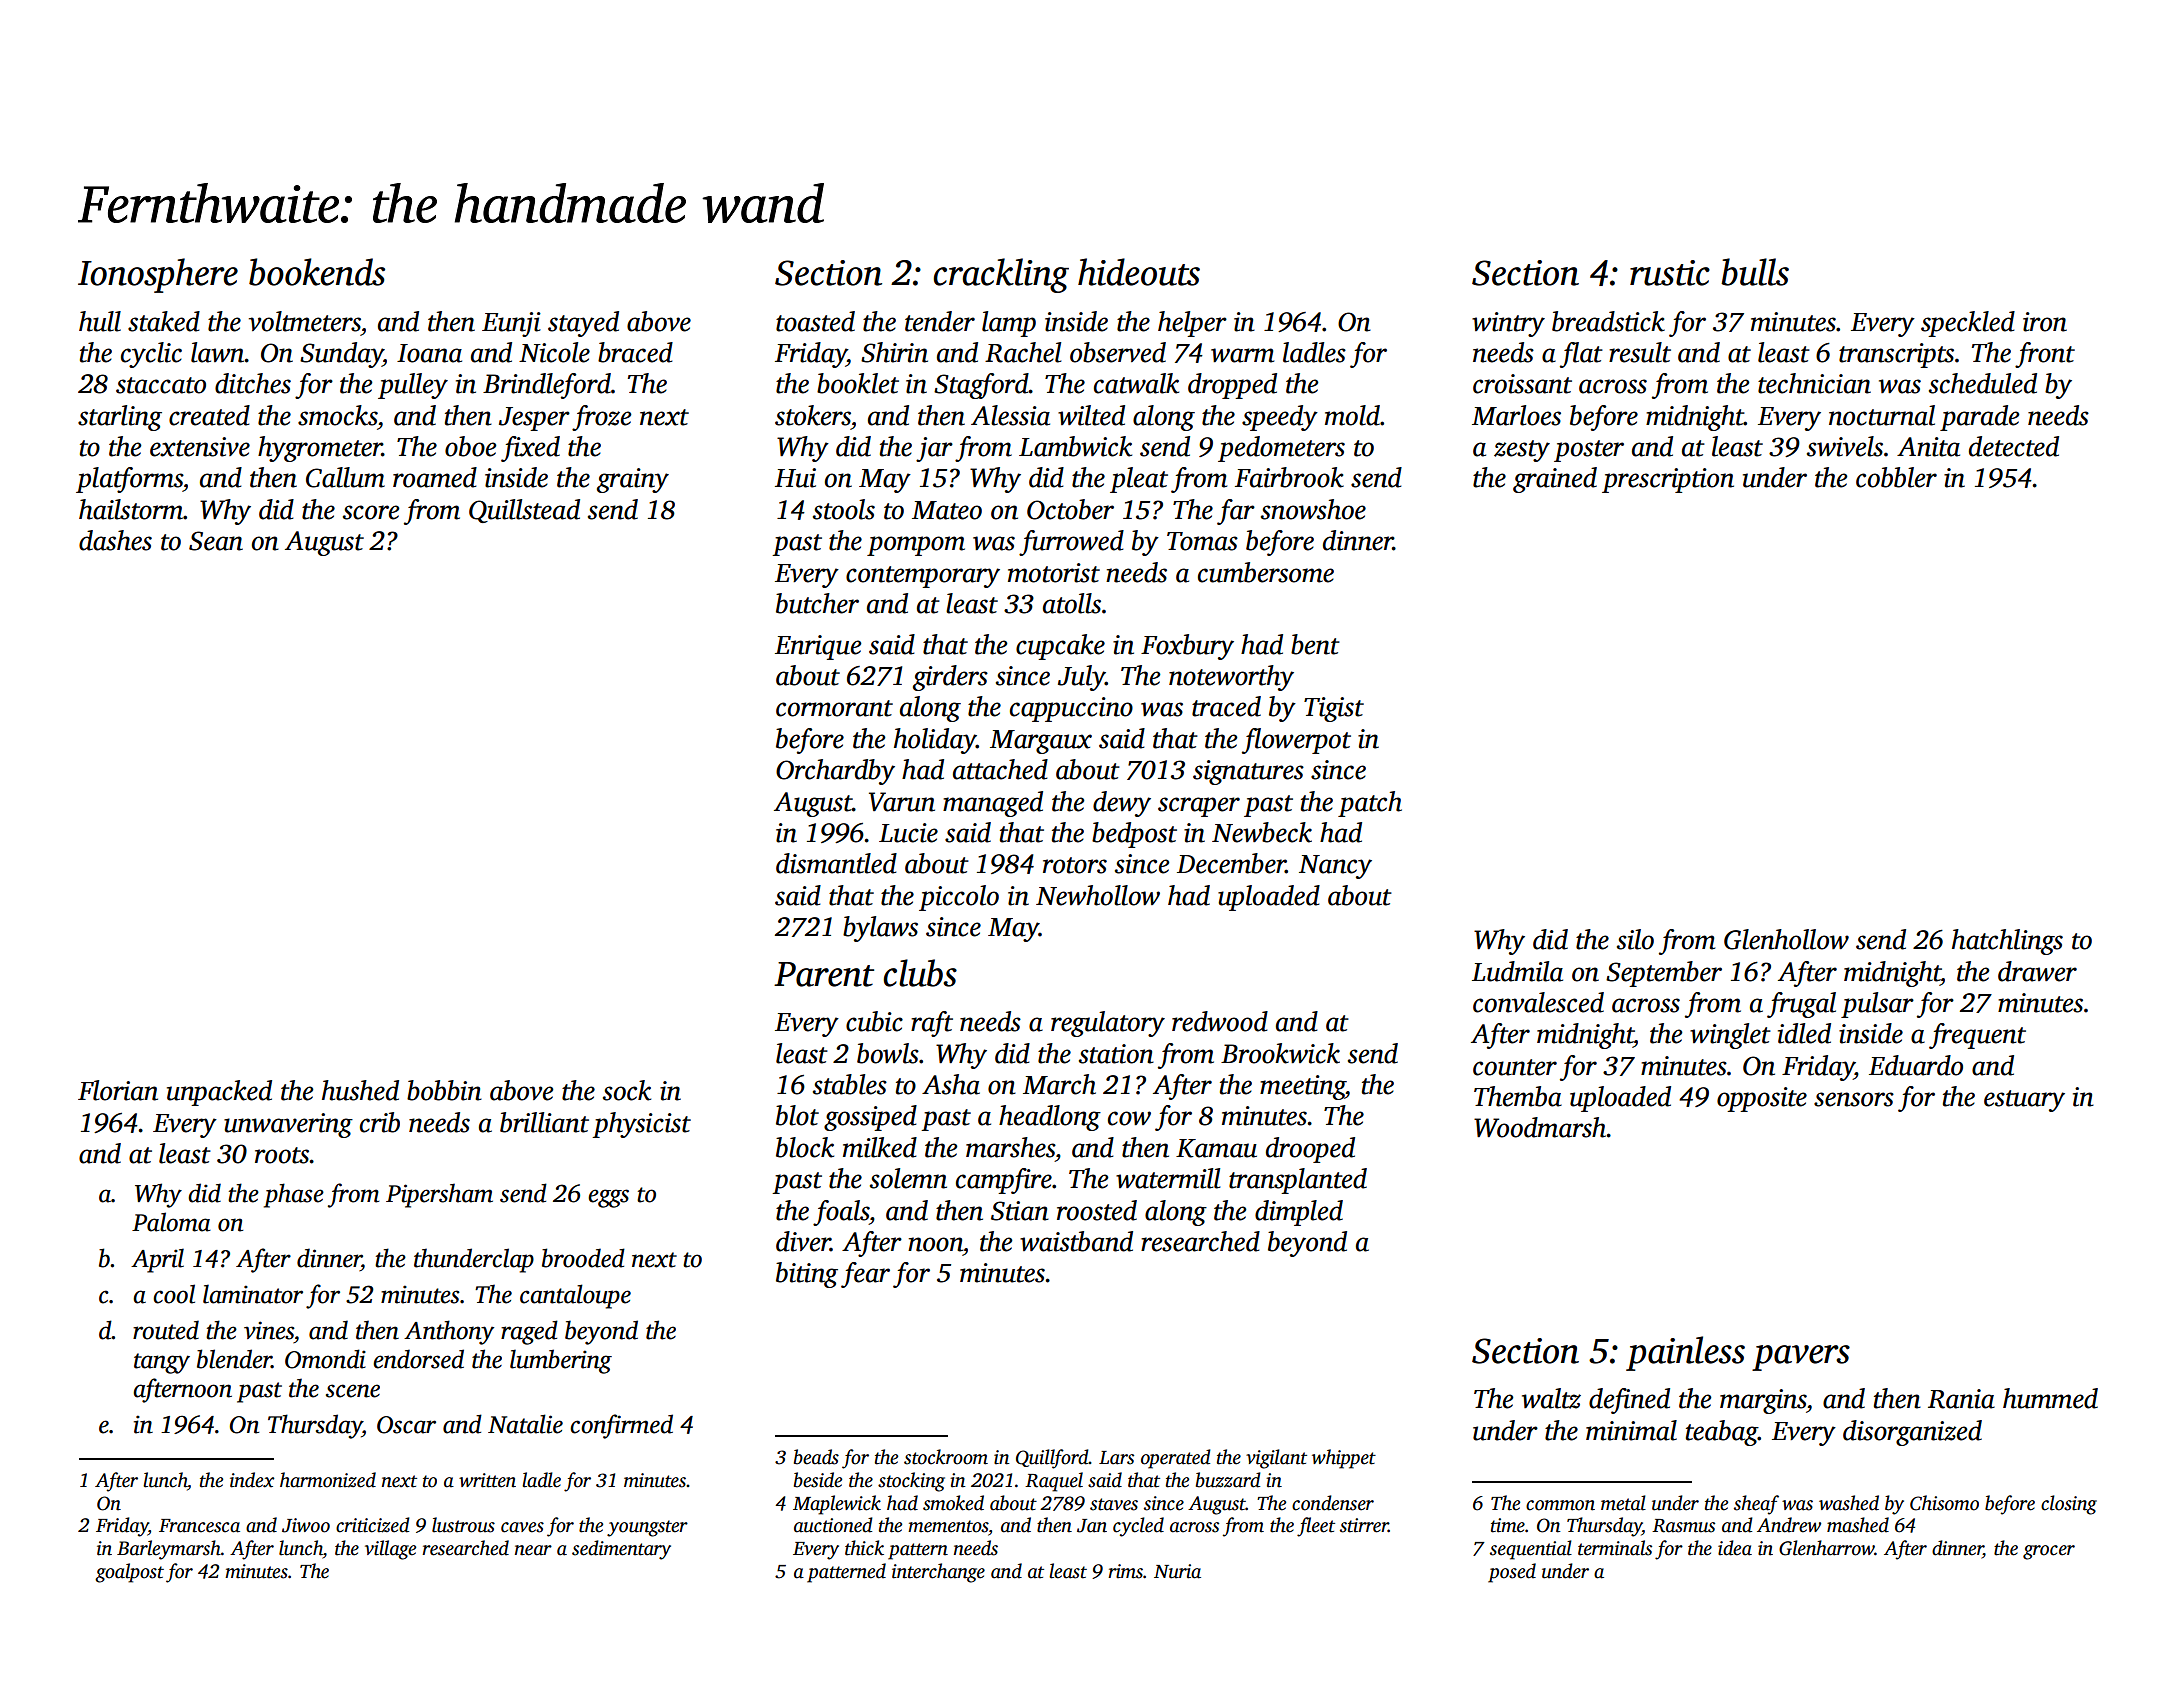 Image resolution: width=2178 pixels, height=1683 pixels. I want to click on crackling, so click(1001, 275).
